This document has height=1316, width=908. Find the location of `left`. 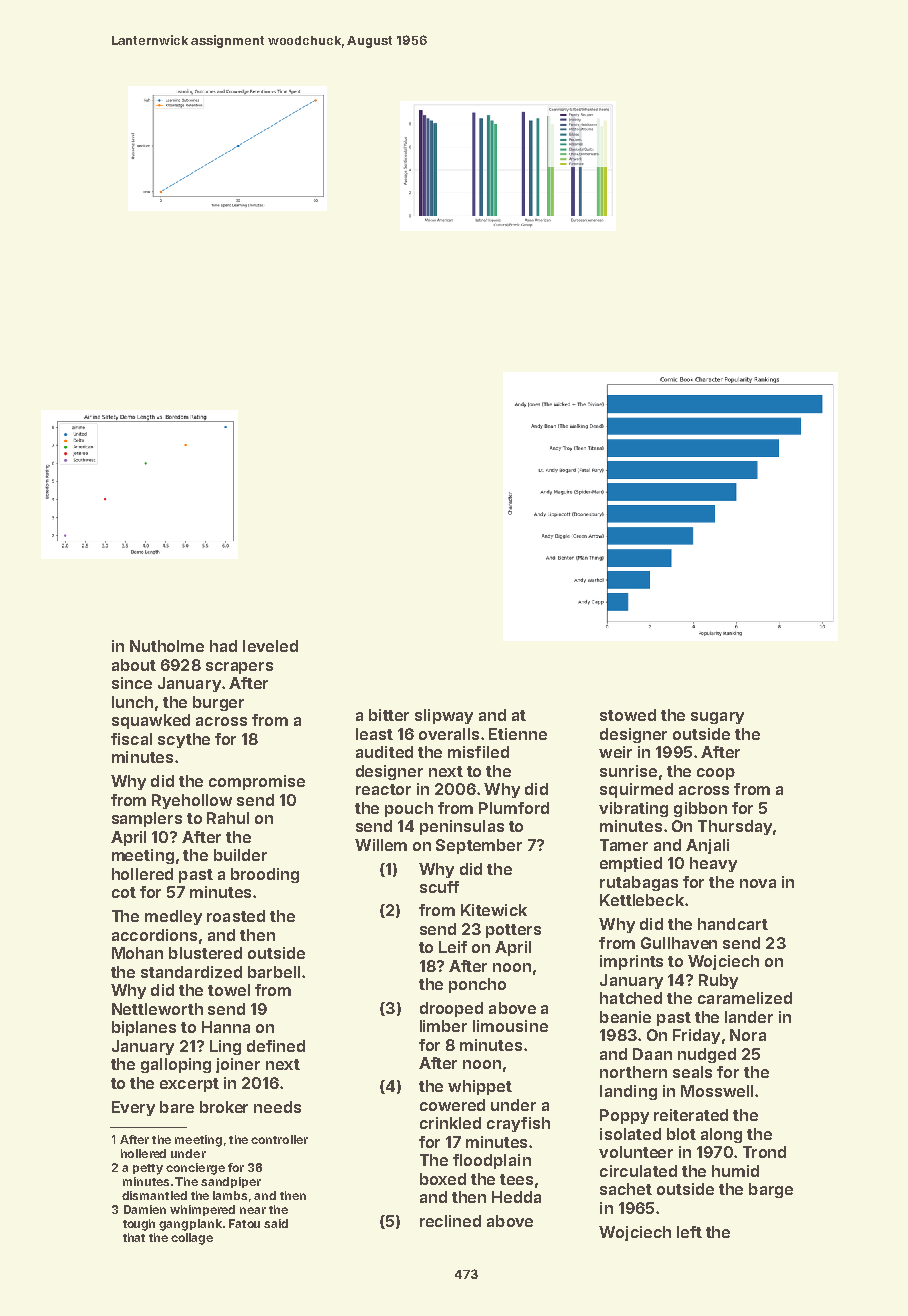

left is located at coordinates (689, 1232).
